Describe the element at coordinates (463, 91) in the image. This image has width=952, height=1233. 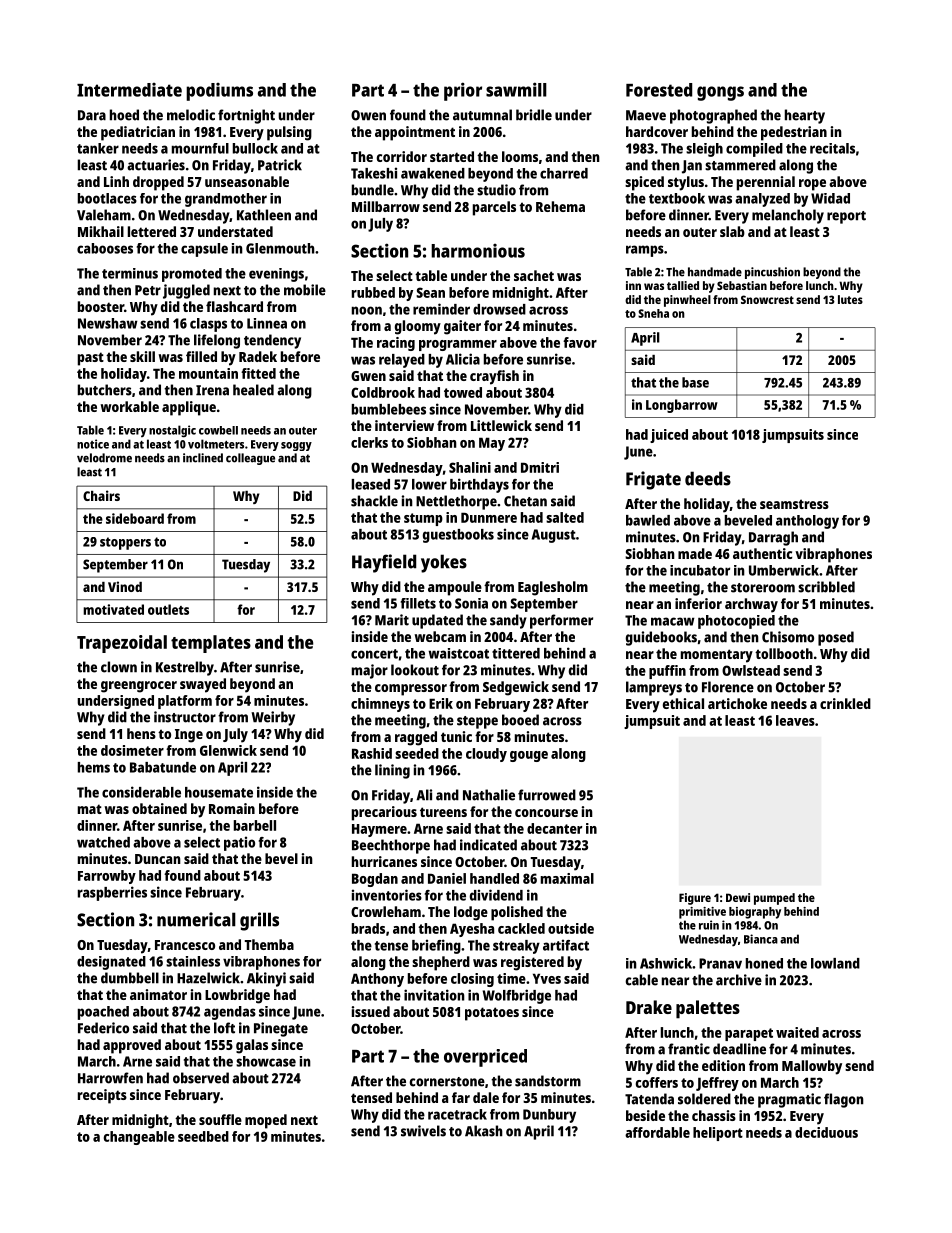
I see `prior` at that location.
